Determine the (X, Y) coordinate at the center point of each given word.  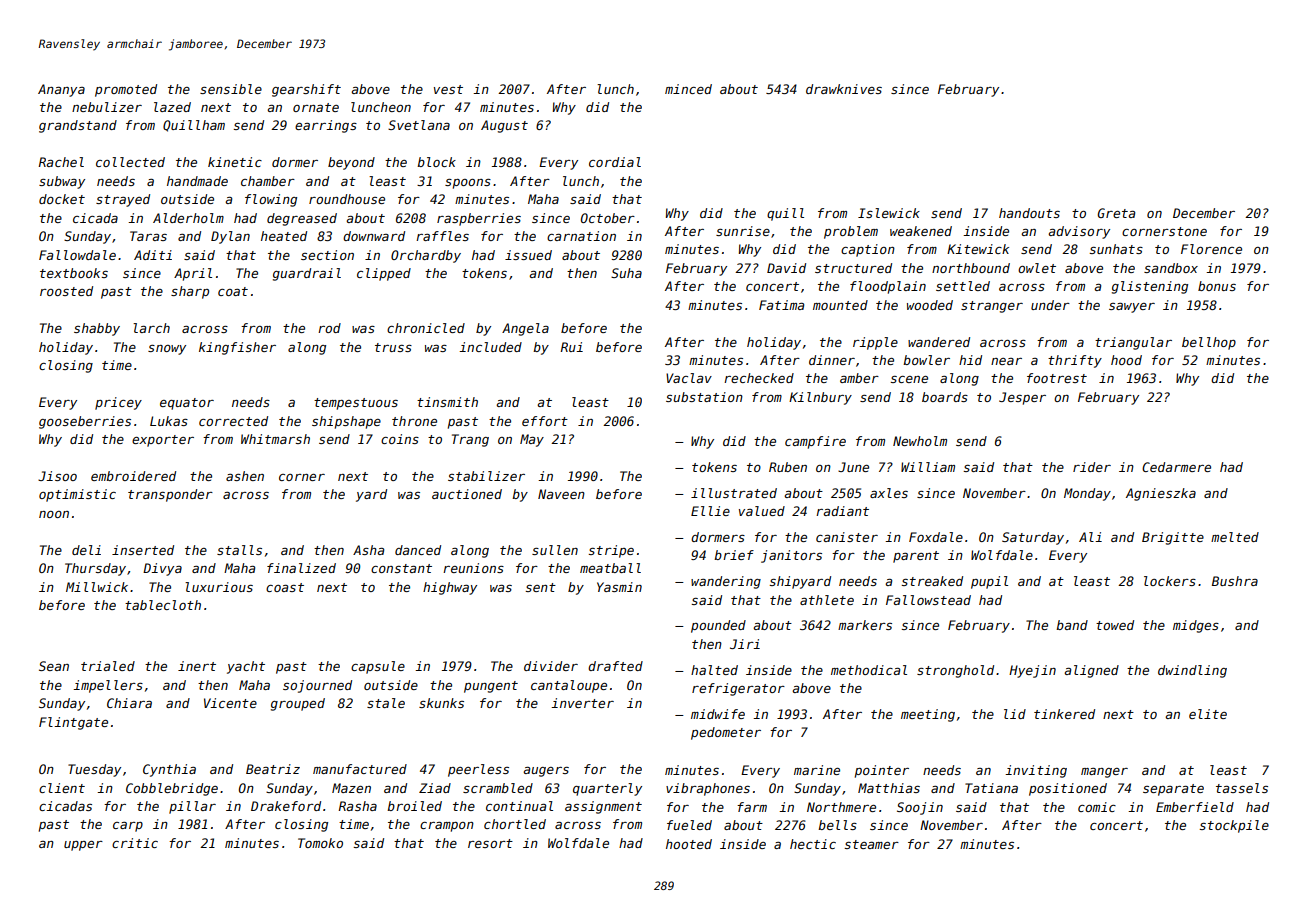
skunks (441, 703)
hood (1126, 360)
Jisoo (57, 476)
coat (233, 291)
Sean (54, 666)
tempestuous (356, 404)
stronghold (955, 671)
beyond (351, 163)
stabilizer (486, 476)
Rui (572, 347)
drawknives (844, 89)
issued (528, 255)
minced (688, 89)
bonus (1217, 286)
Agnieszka (1161, 494)
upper (83, 846)
